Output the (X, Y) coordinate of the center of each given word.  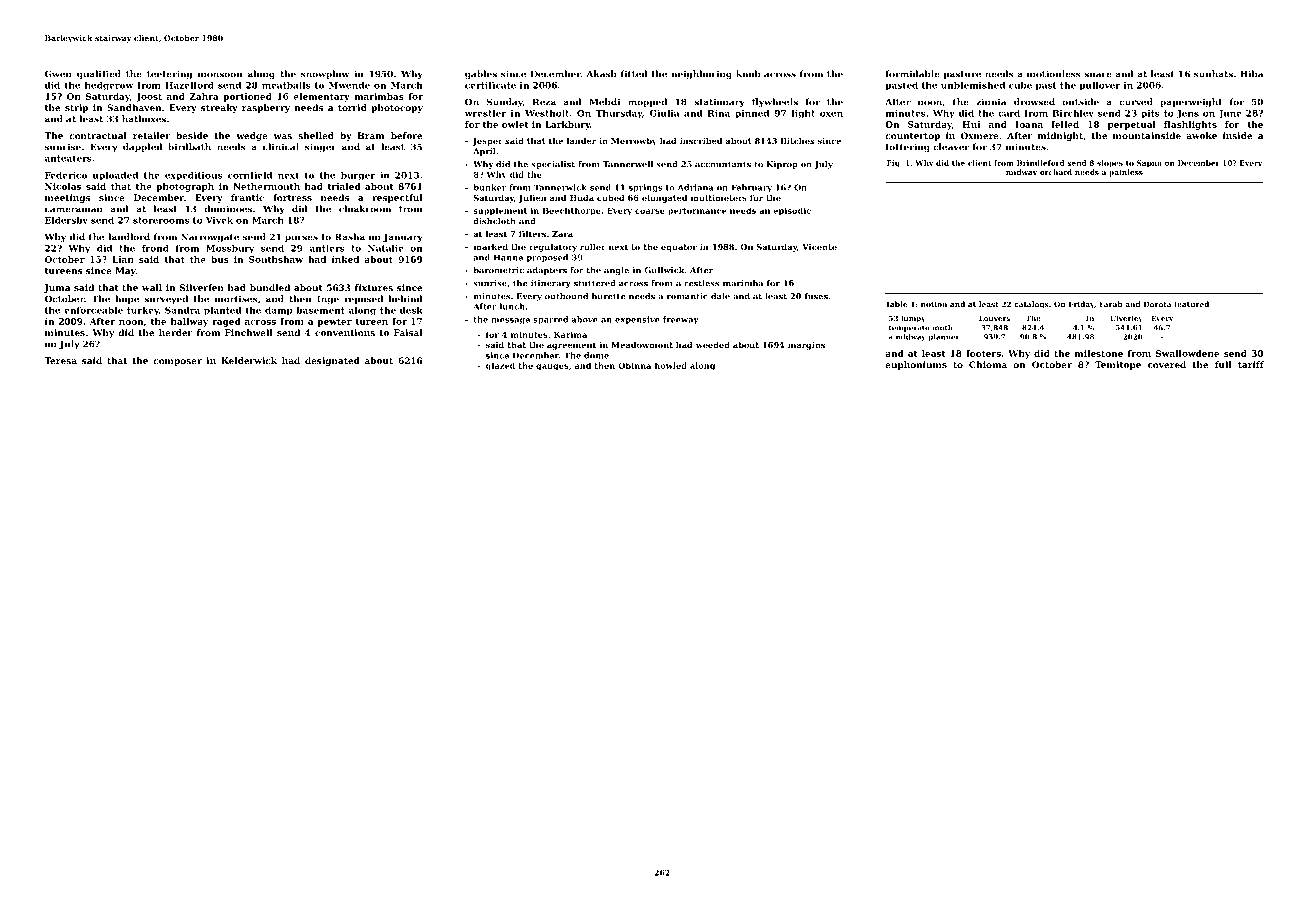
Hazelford (189, 85)
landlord (129, 237)
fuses (816, 296)
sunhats (1213, 74)
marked (491, 246)
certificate (490, 85)
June (1230, 114)
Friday (1081, 305)
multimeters (719, 197)
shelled (316, 135)
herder (175, 332)
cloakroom (365, 209)
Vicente (819, 247)
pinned (752, 114)
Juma (57, 288)
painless (1126, 173)
